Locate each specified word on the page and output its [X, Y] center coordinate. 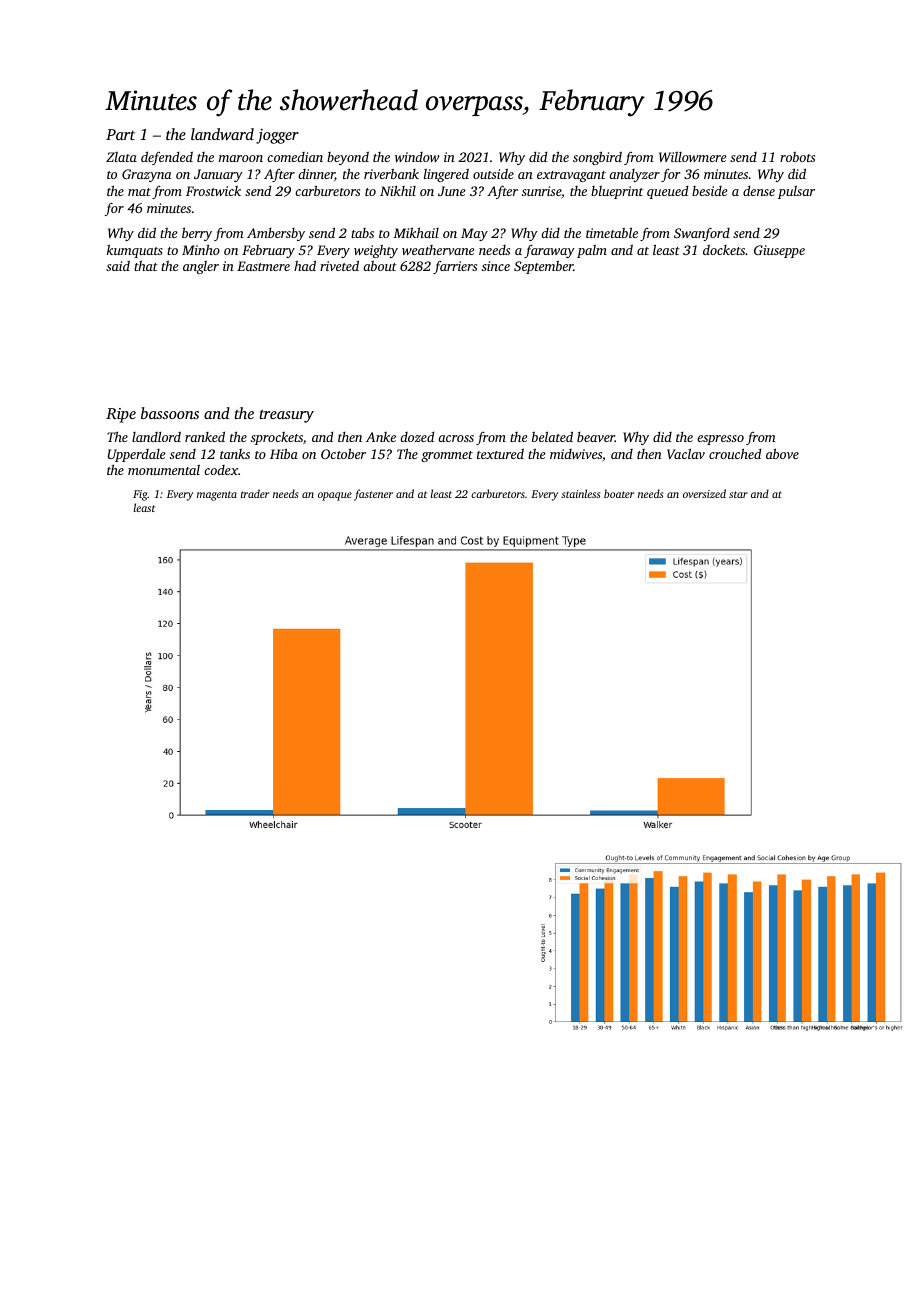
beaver [596, 437]
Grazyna [147, 175]
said [118, 266]
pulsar [796, 192]
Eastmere [263, 266]
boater [619, 493]
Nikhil [398, 191]
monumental [164, 470]
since [496, 266]
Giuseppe [779, 251]
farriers [455, 267]
